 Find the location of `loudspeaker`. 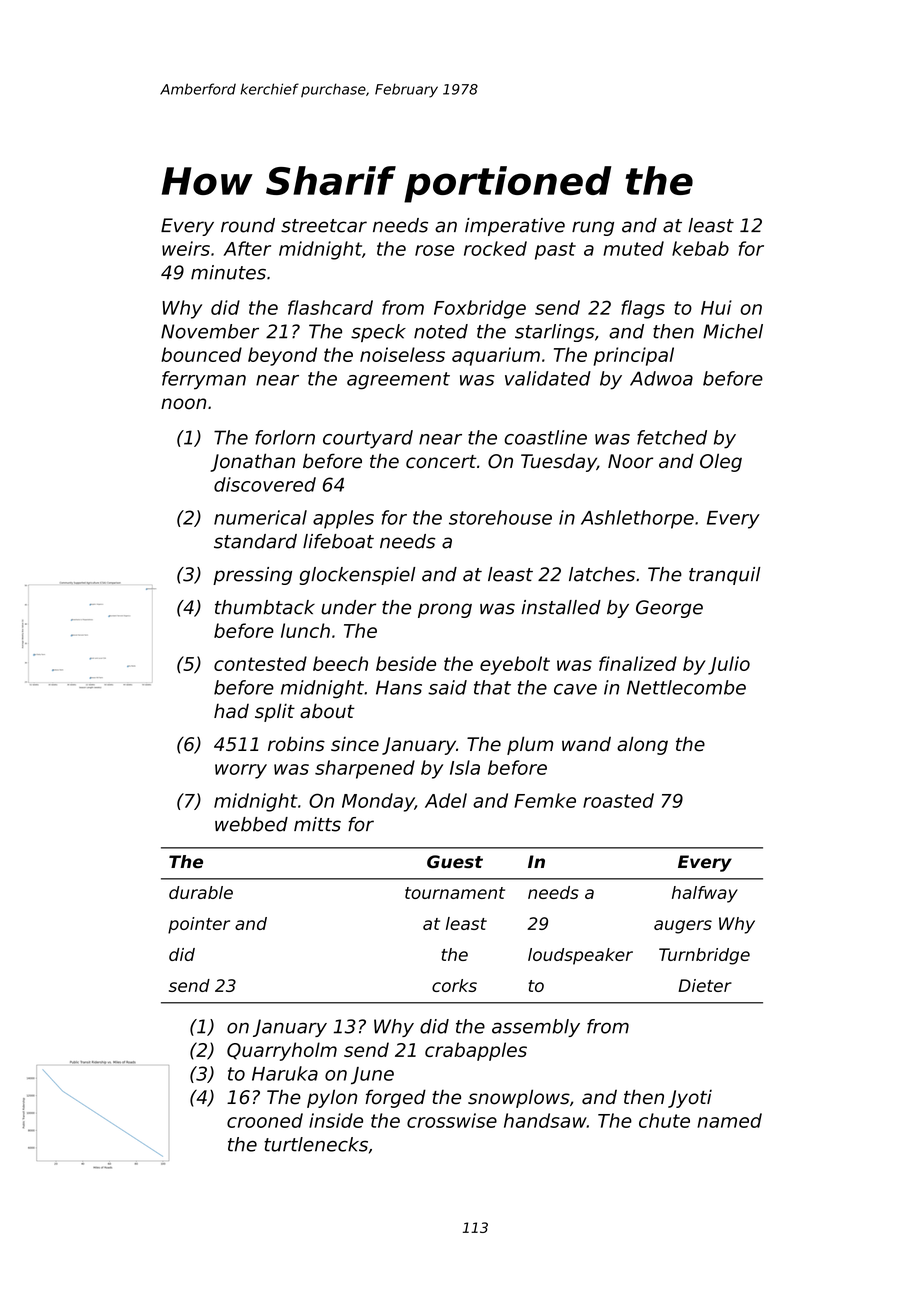

loudspeaker is located at coordinates (580, 956).
